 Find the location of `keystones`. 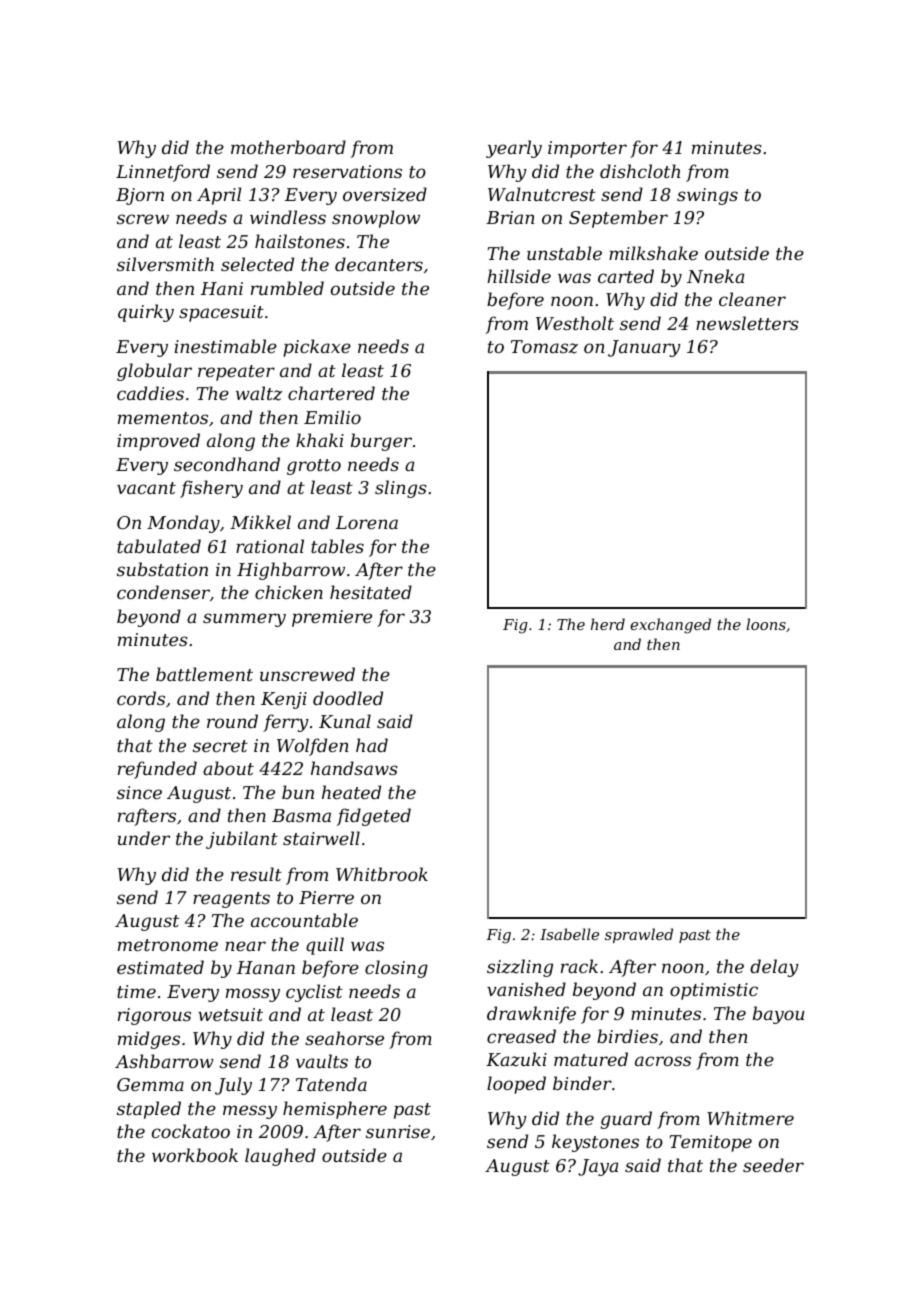

keystones is located at coordinates (595, 1143).
